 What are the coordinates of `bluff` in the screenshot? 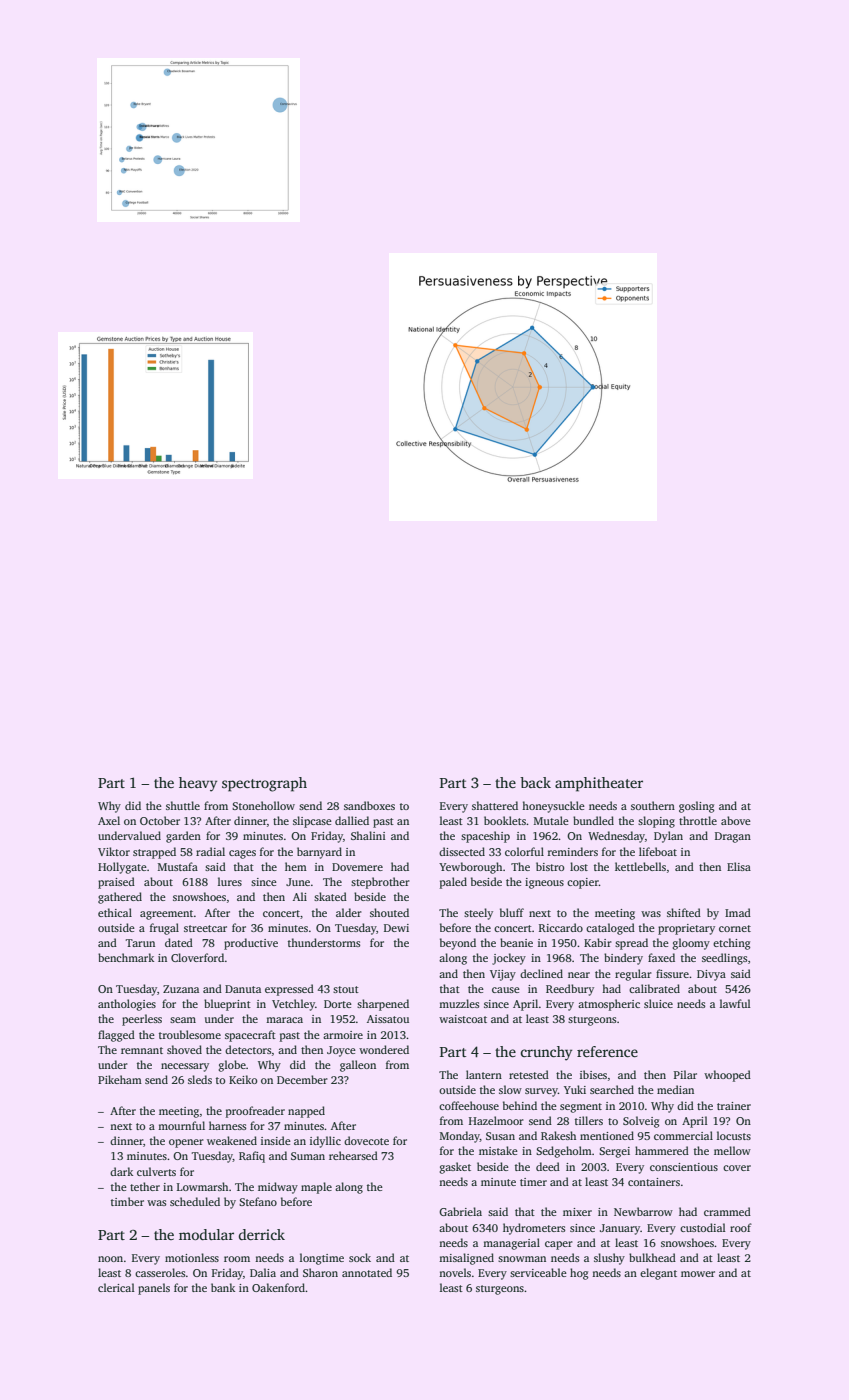 It's located at (512, 912).
